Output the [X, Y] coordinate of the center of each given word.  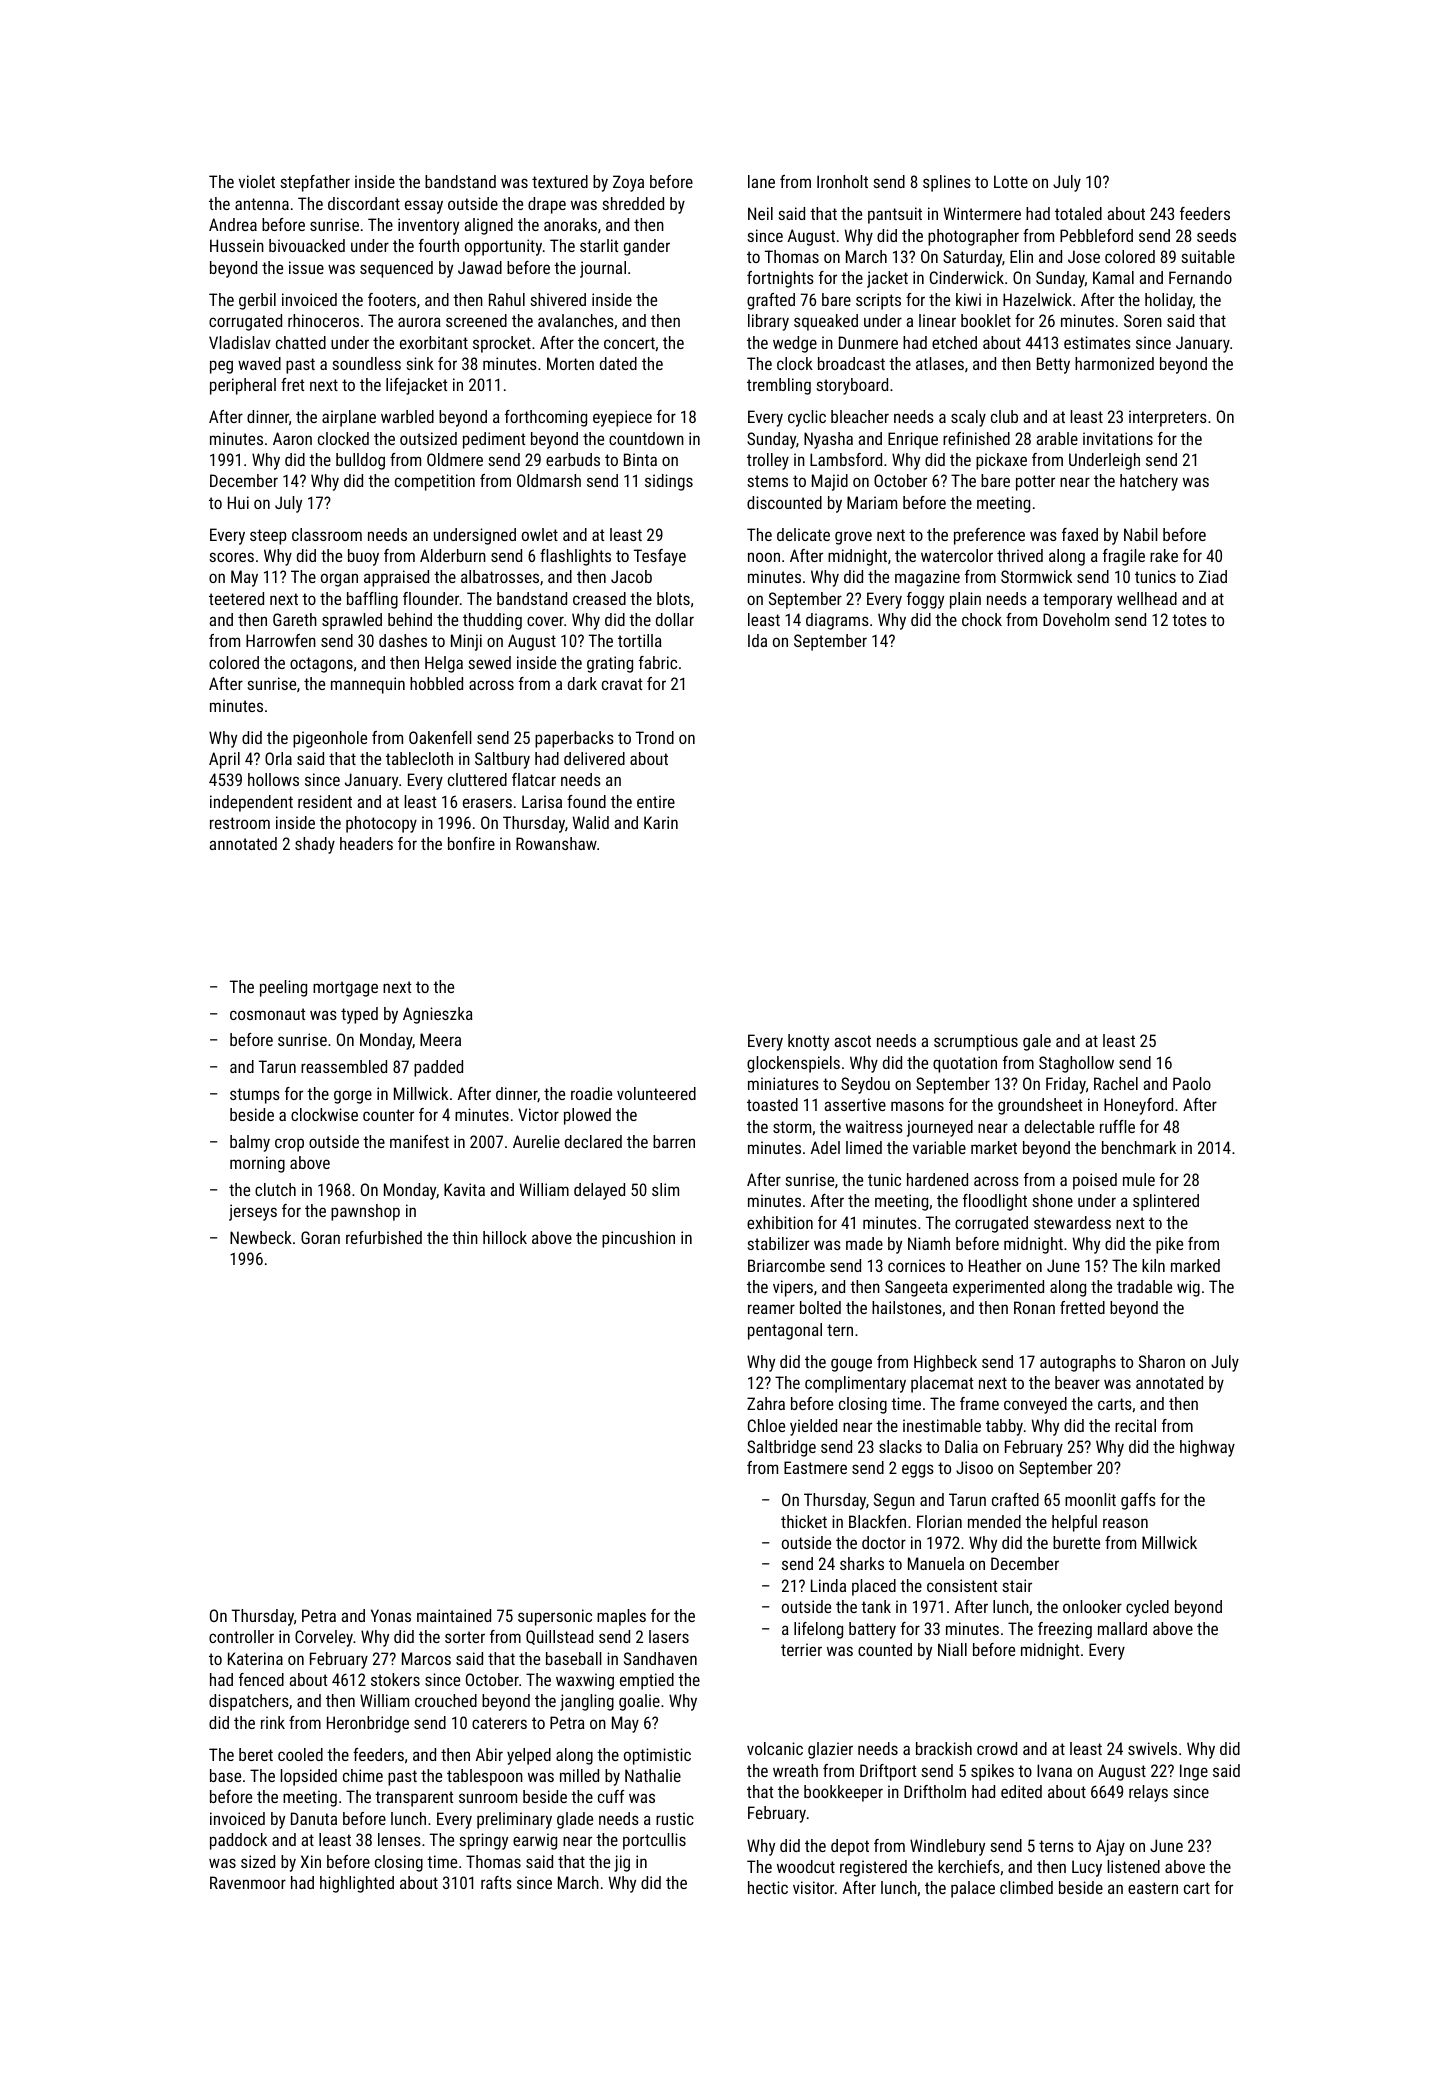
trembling [779, 386]
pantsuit [895, 215]
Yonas [391, 1615]
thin [465, 1237]
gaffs [1138, 1501]
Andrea [233, 224]
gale [1037, 1042]
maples [621, 1617]
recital [1135, 1425]
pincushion [638, 1239]
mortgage [345, 989]
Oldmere [455, 459]
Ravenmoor [248, 1882]
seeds [1216, 235]
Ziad [1213, 576]
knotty [808, 1042]
